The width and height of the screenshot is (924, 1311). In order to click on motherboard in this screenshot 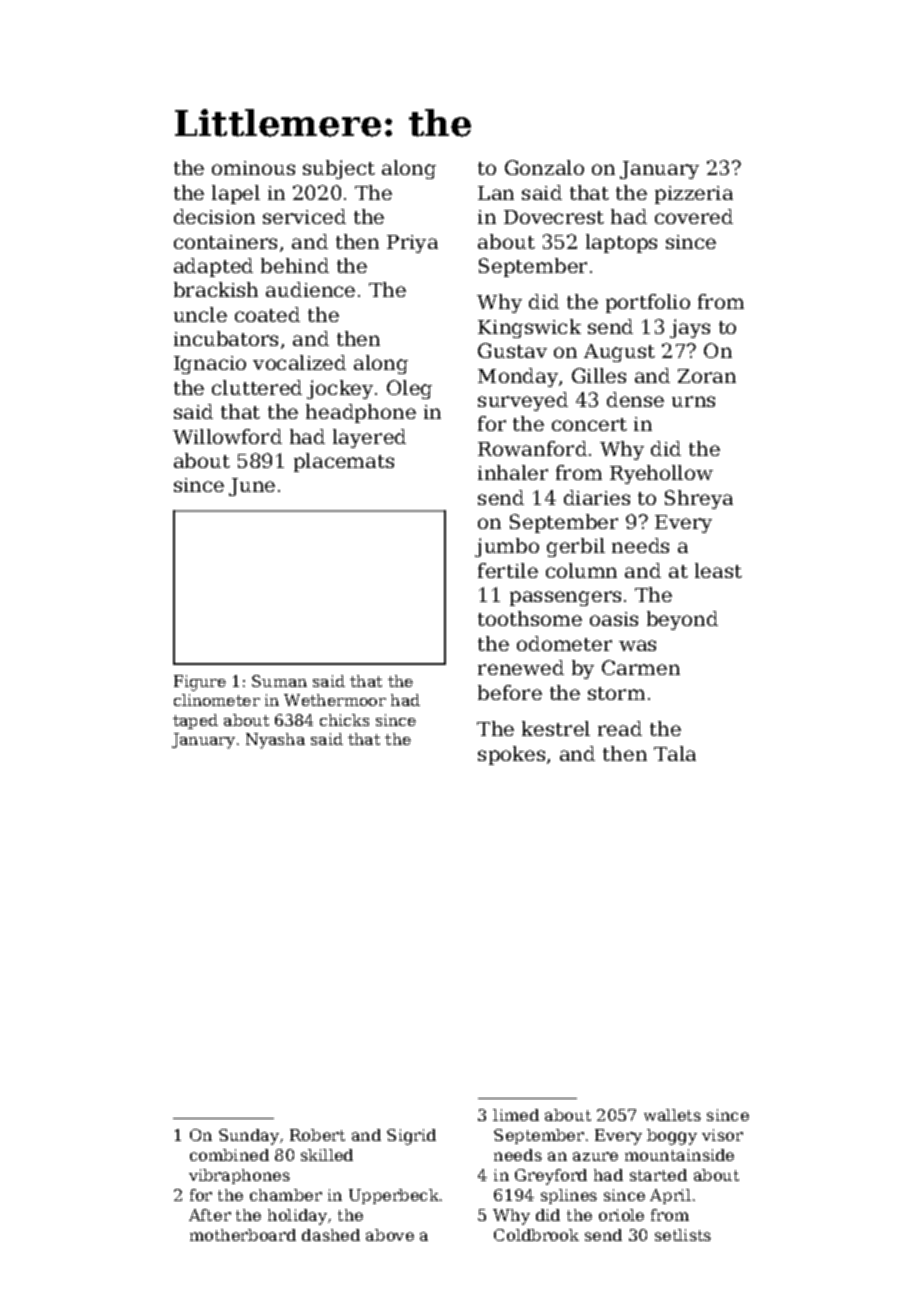, I will do `click(243, 1235)`.
